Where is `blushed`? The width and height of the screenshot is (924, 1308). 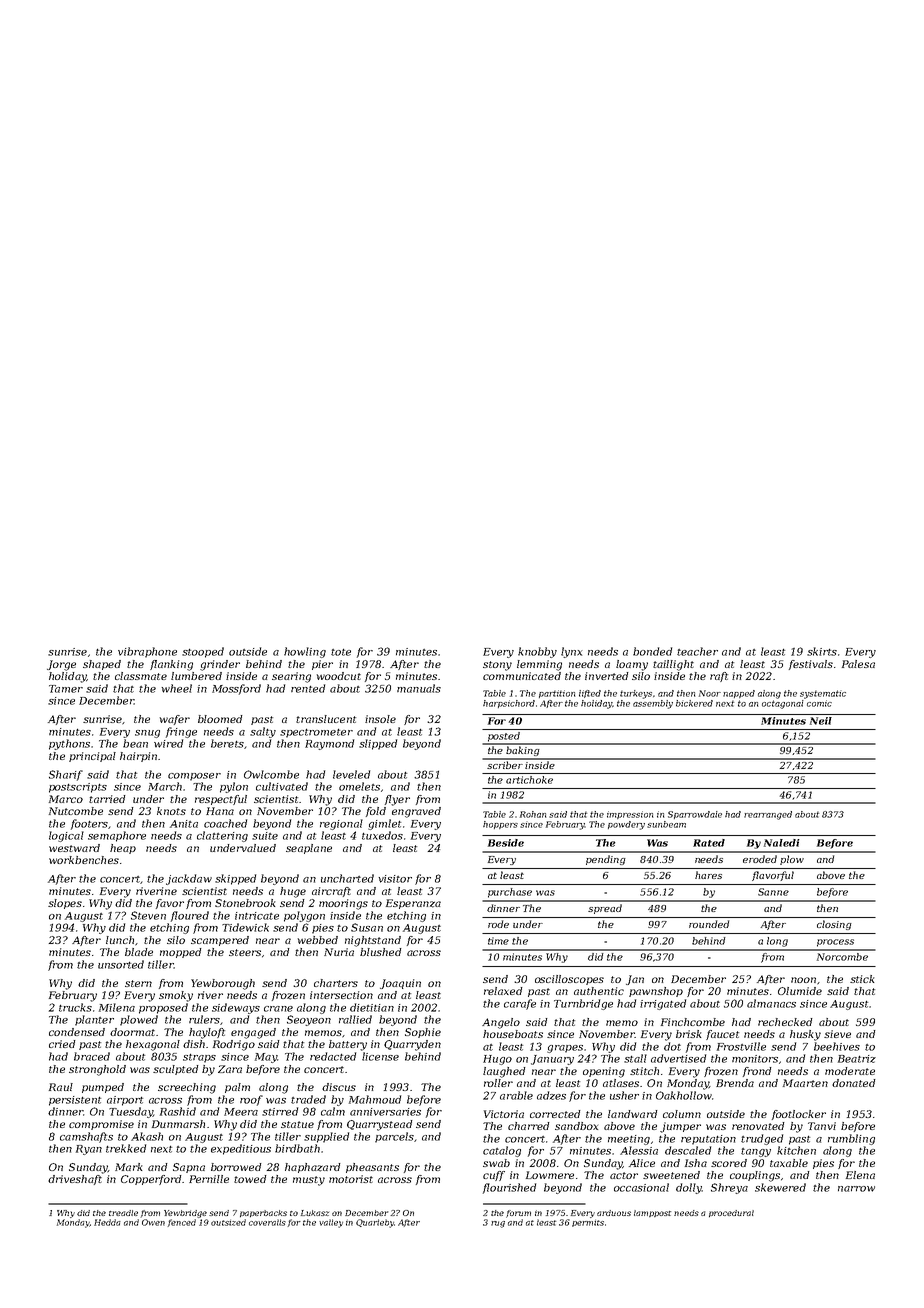 blushed is located at coordinates (381, 952).
